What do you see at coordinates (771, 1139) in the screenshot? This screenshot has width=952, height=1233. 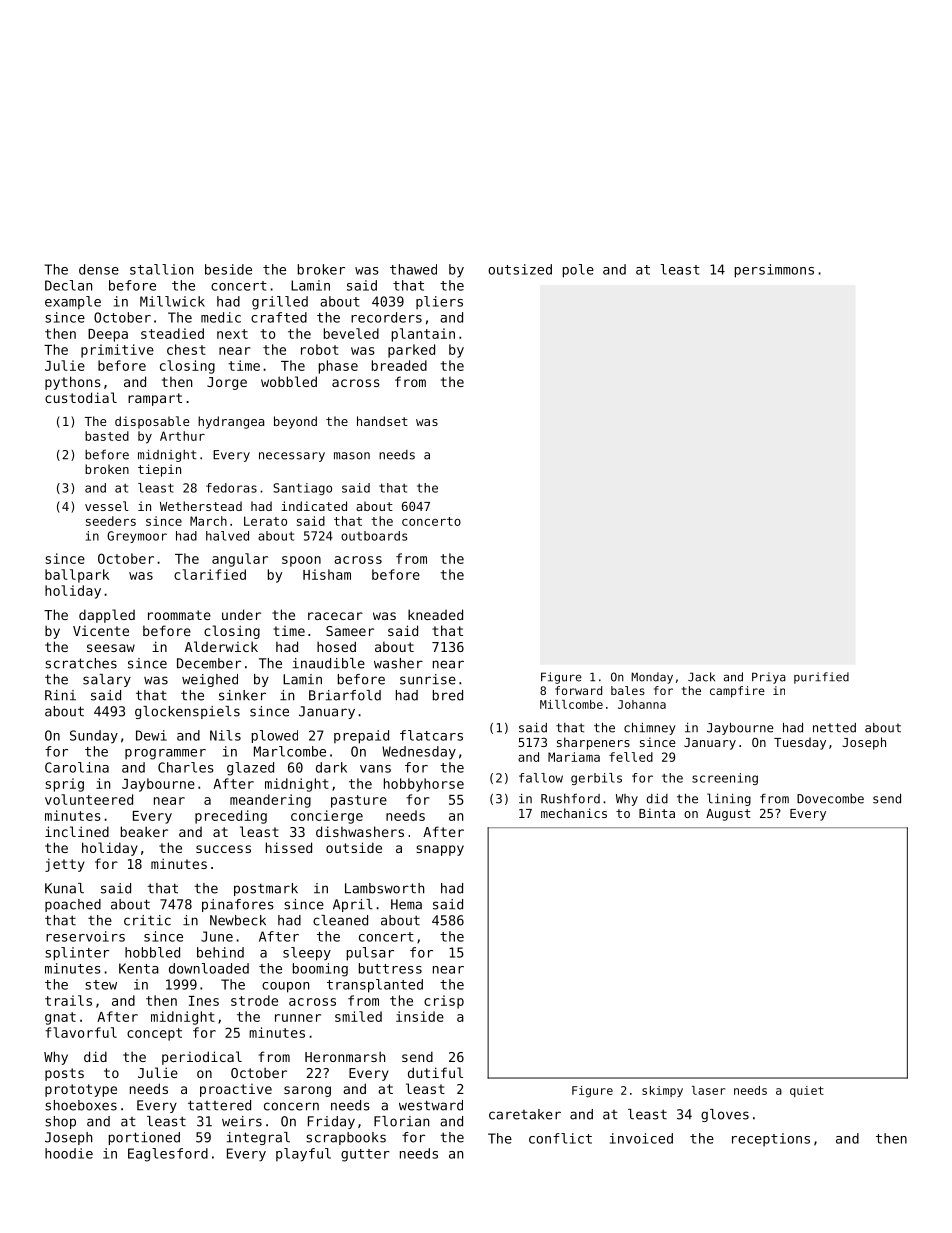 I see `receptions` at bounding box center [771, 1139].
